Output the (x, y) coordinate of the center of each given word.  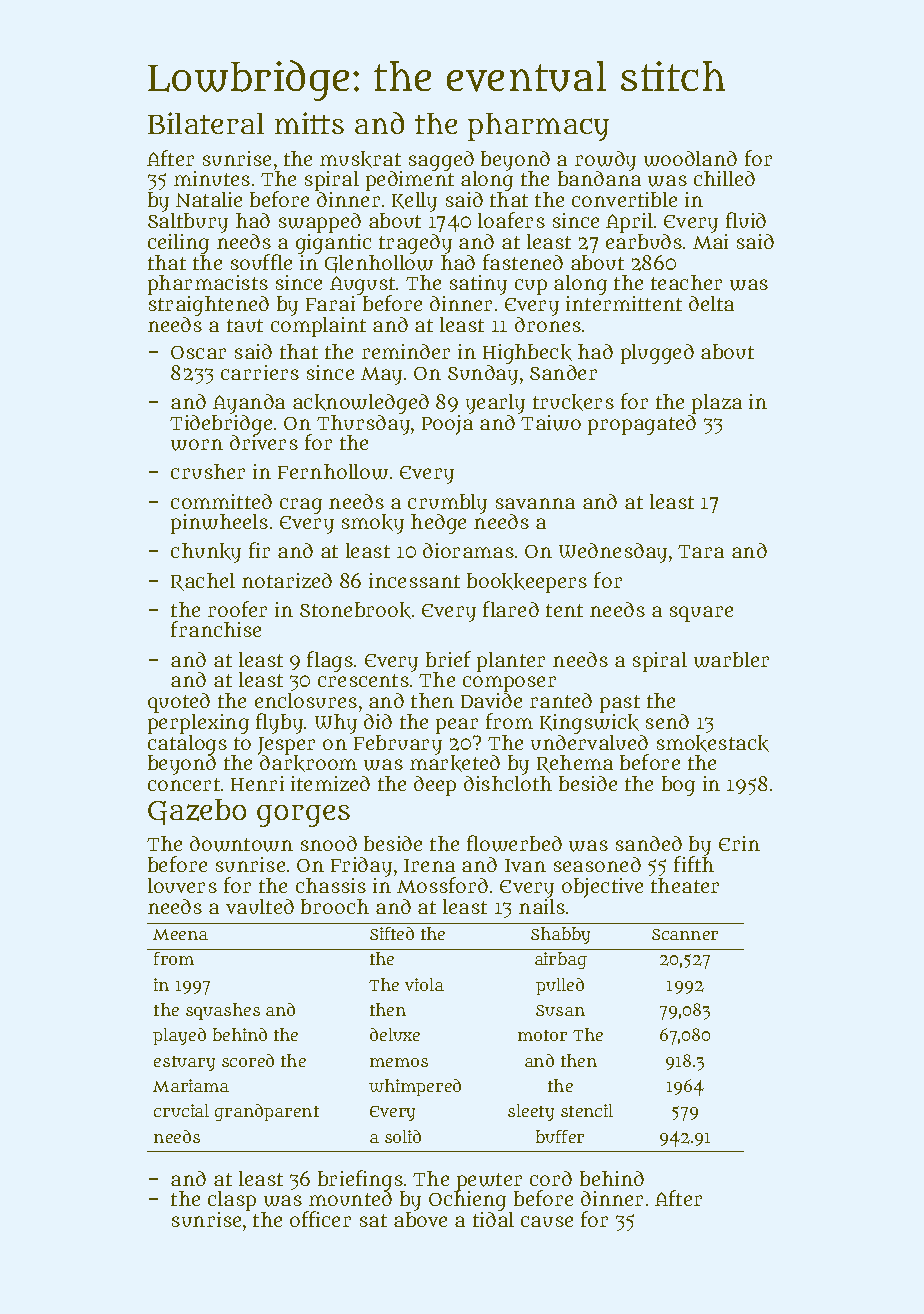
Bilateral (206, 123)
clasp (232, 1201)
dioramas (468, 550)
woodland (690, 159)
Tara (701, 551)
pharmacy (538, 127)
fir (259, 550)
